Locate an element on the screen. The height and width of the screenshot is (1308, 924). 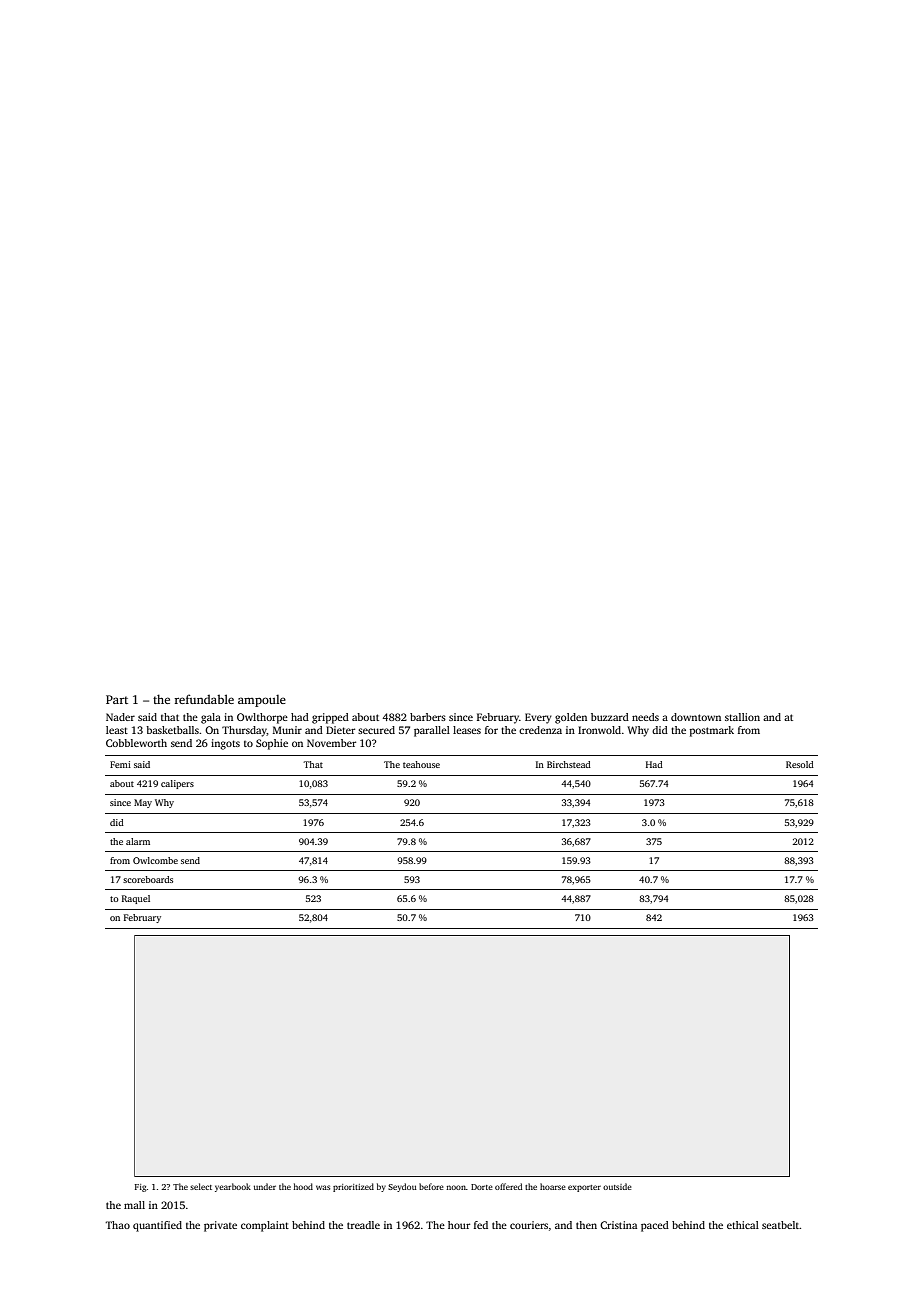
leases is located at coordinates (467, 730).
